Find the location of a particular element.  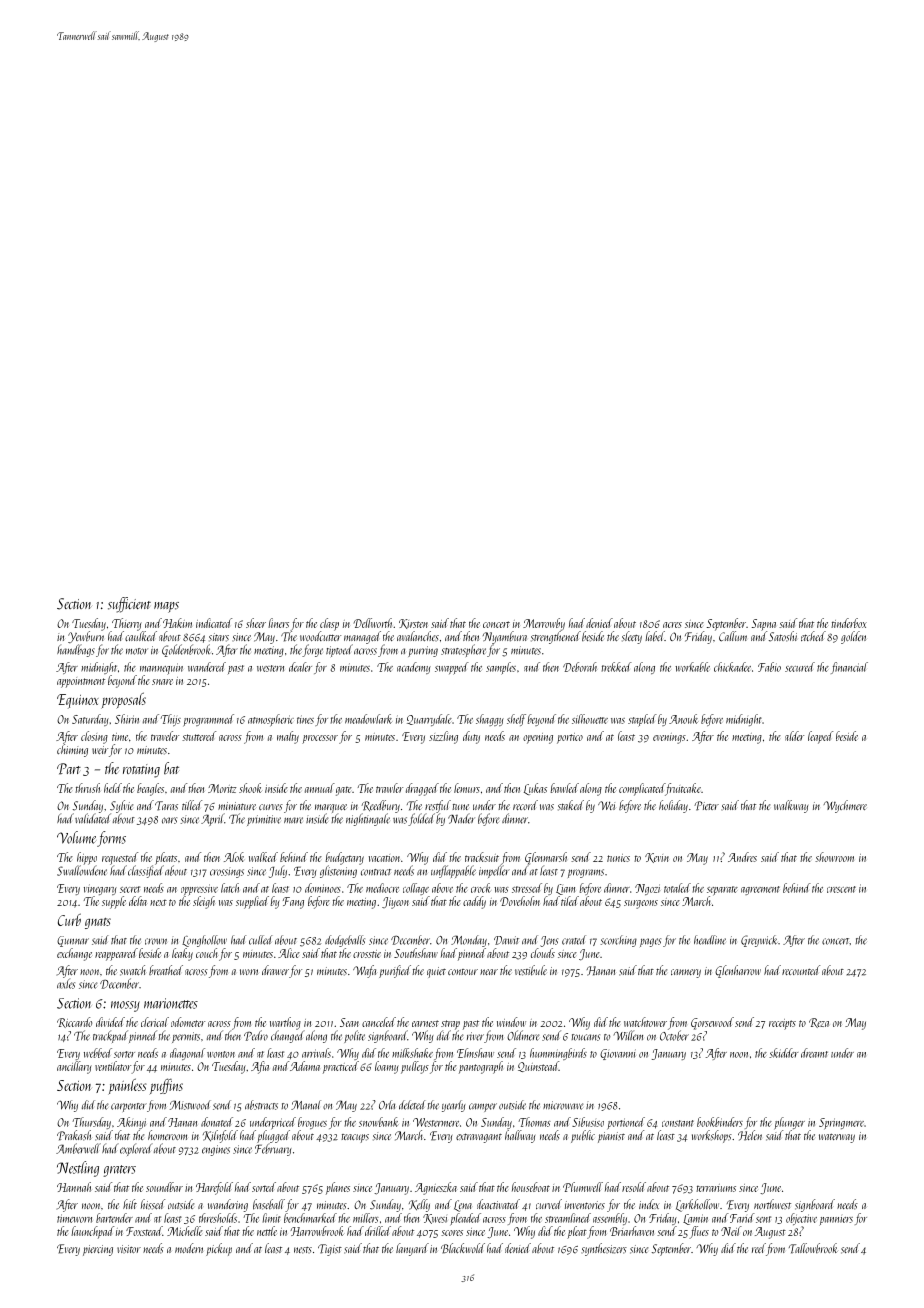

workable is located at coordinates (692, 667).
